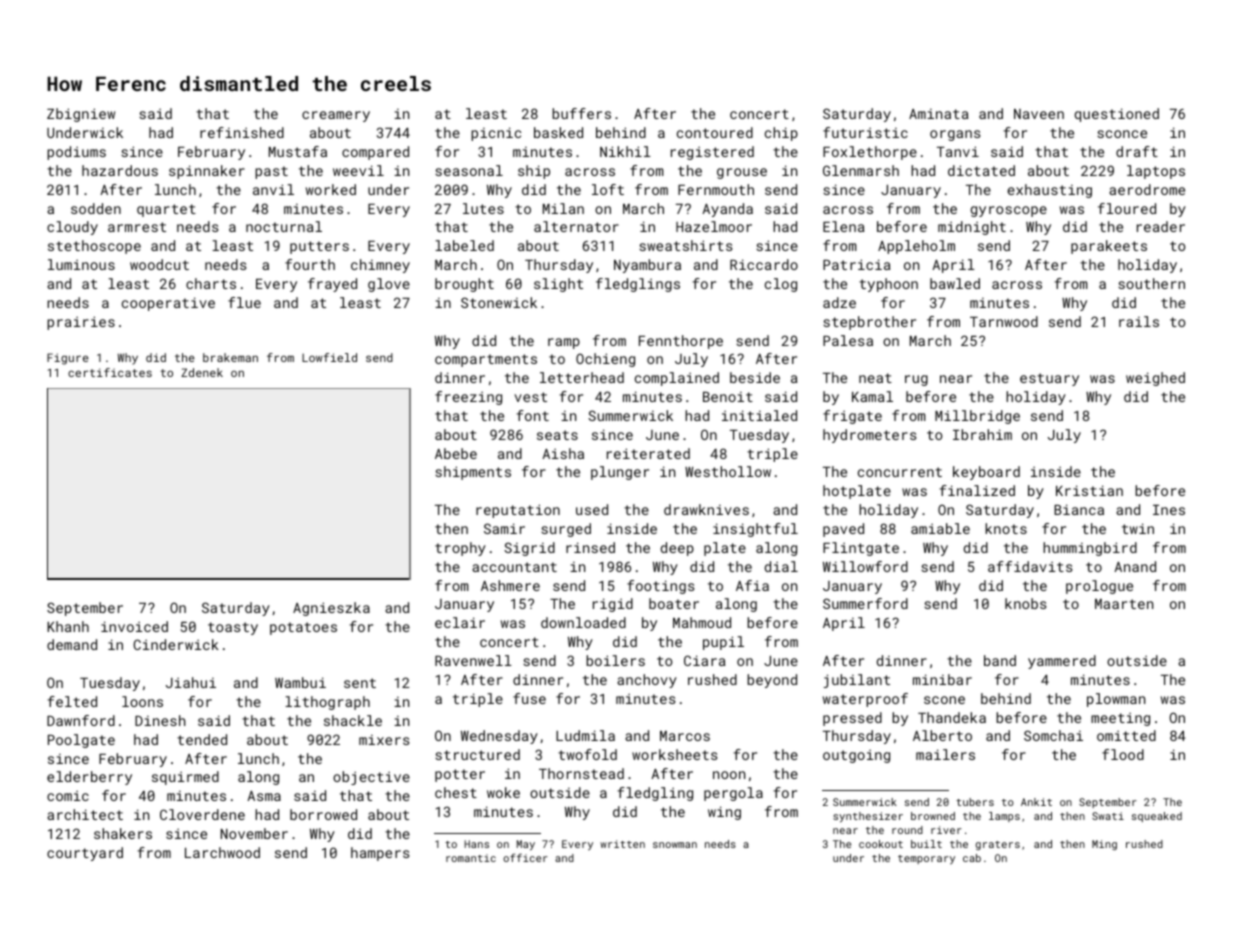  What do you see at coordinates (674, 603) in the screenshot?
I see `boater` at bounding box center [674, 603].
